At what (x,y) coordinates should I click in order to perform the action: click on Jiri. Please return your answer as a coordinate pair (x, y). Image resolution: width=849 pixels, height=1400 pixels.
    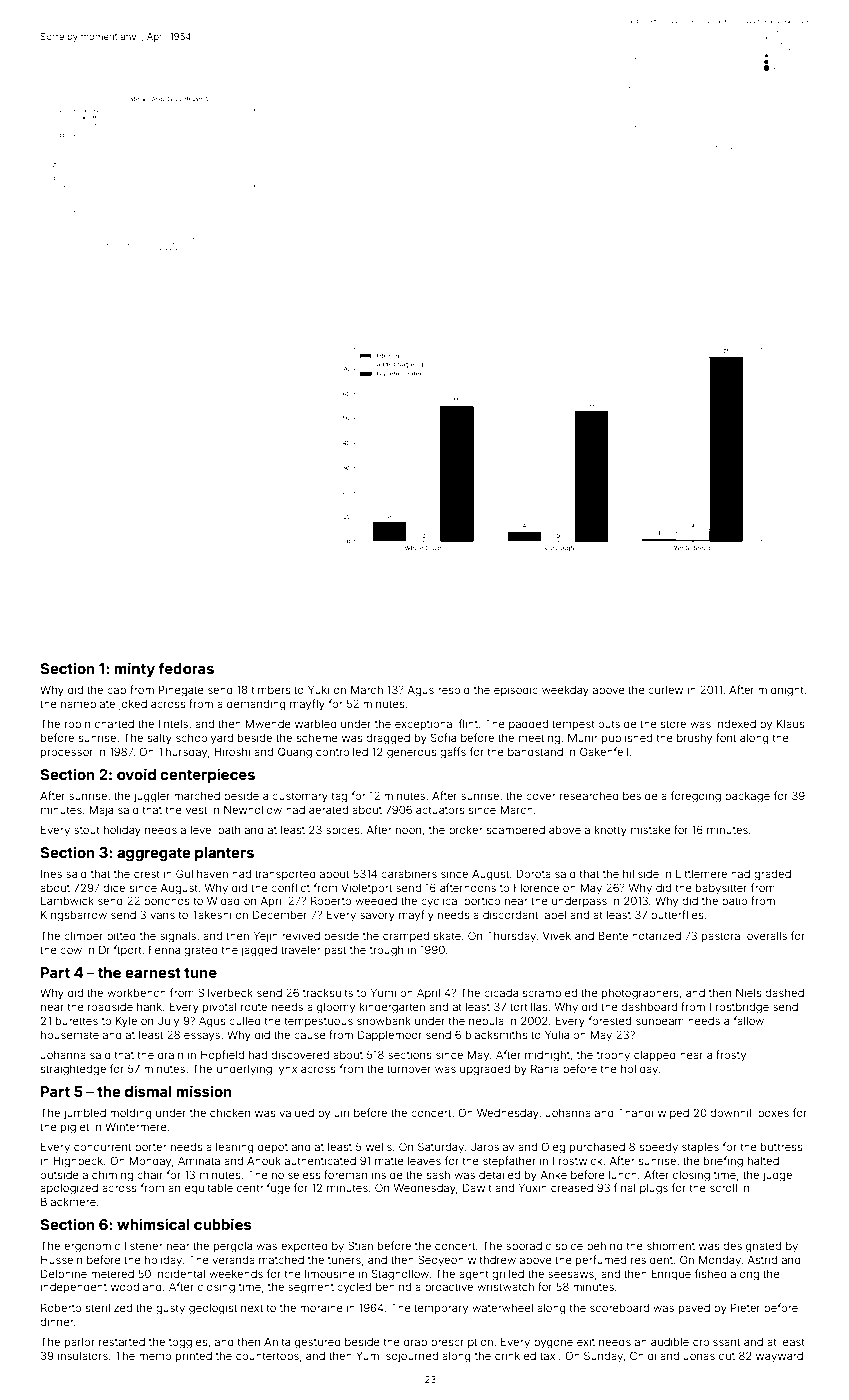
    Looking at the image, I should click on (341, 1112).
